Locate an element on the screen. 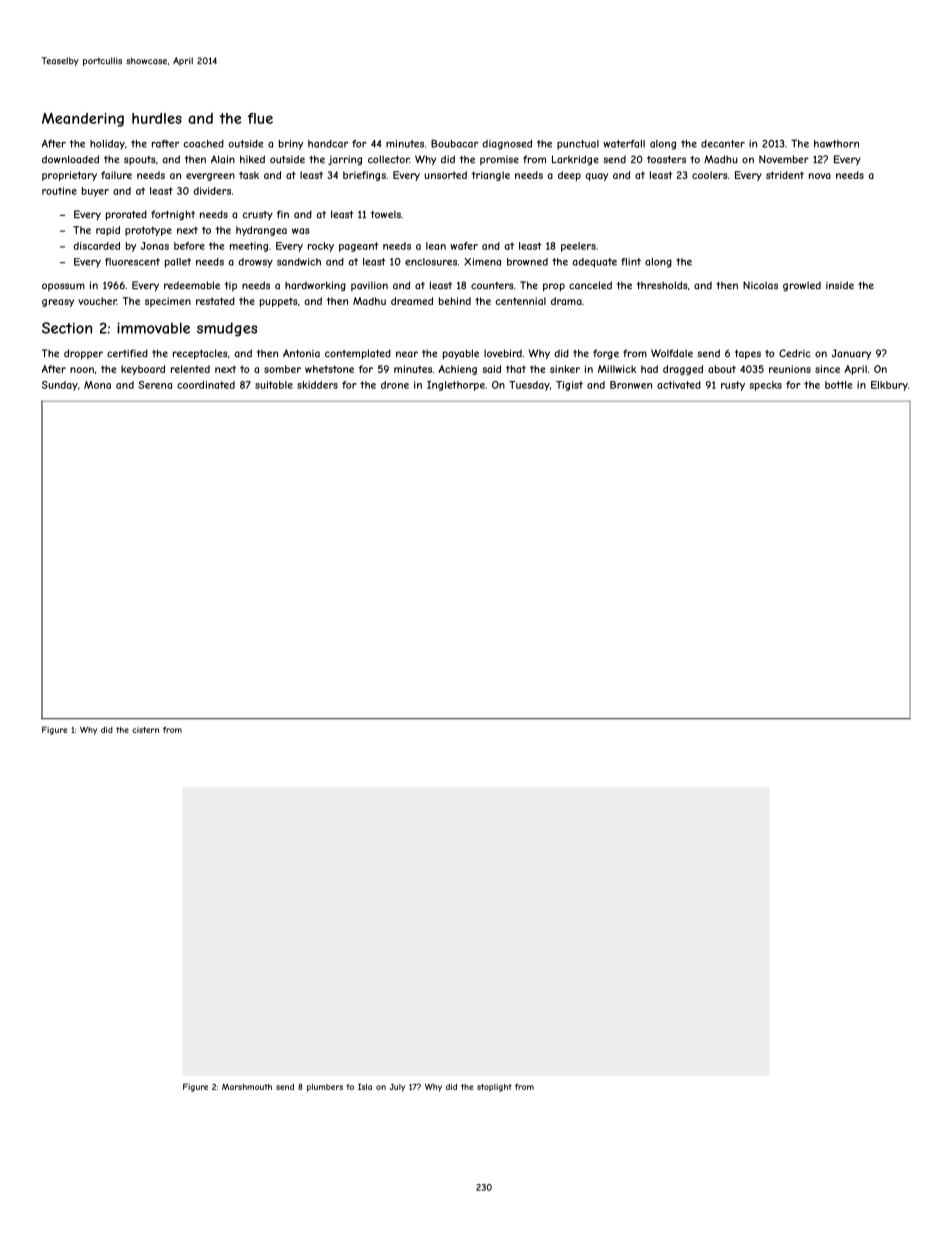  July is located at coordinates (397, 1087).
